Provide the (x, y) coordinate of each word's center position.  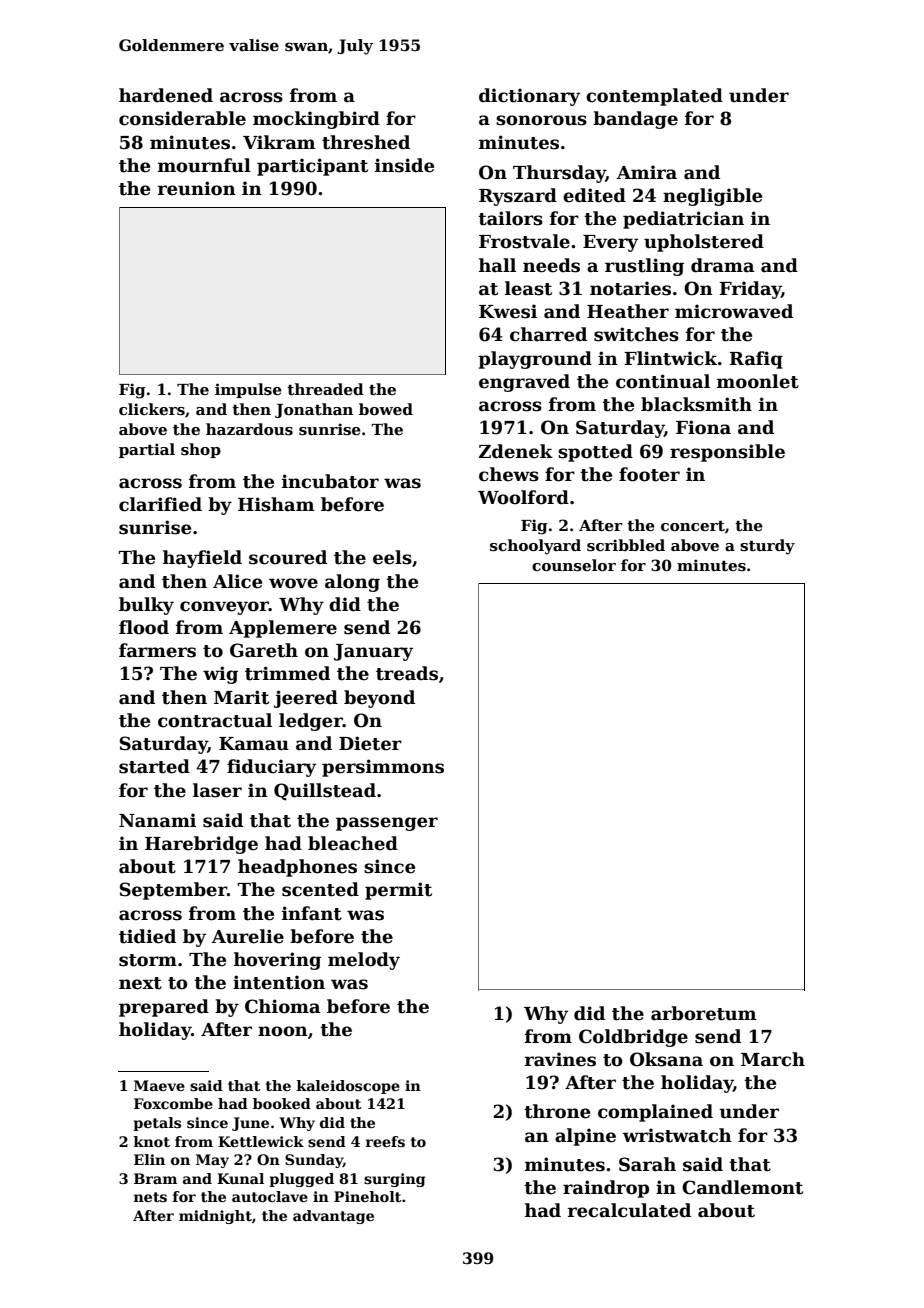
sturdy (767, 547)
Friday (750, 290)
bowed (386, 409)
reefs (385, 1141)
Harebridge (201, 845)
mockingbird (316, 120)
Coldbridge (633, 1038)
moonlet (758, 381)
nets (150, 1197)
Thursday (559, 174)
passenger (387, 824)
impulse (248, 390)
